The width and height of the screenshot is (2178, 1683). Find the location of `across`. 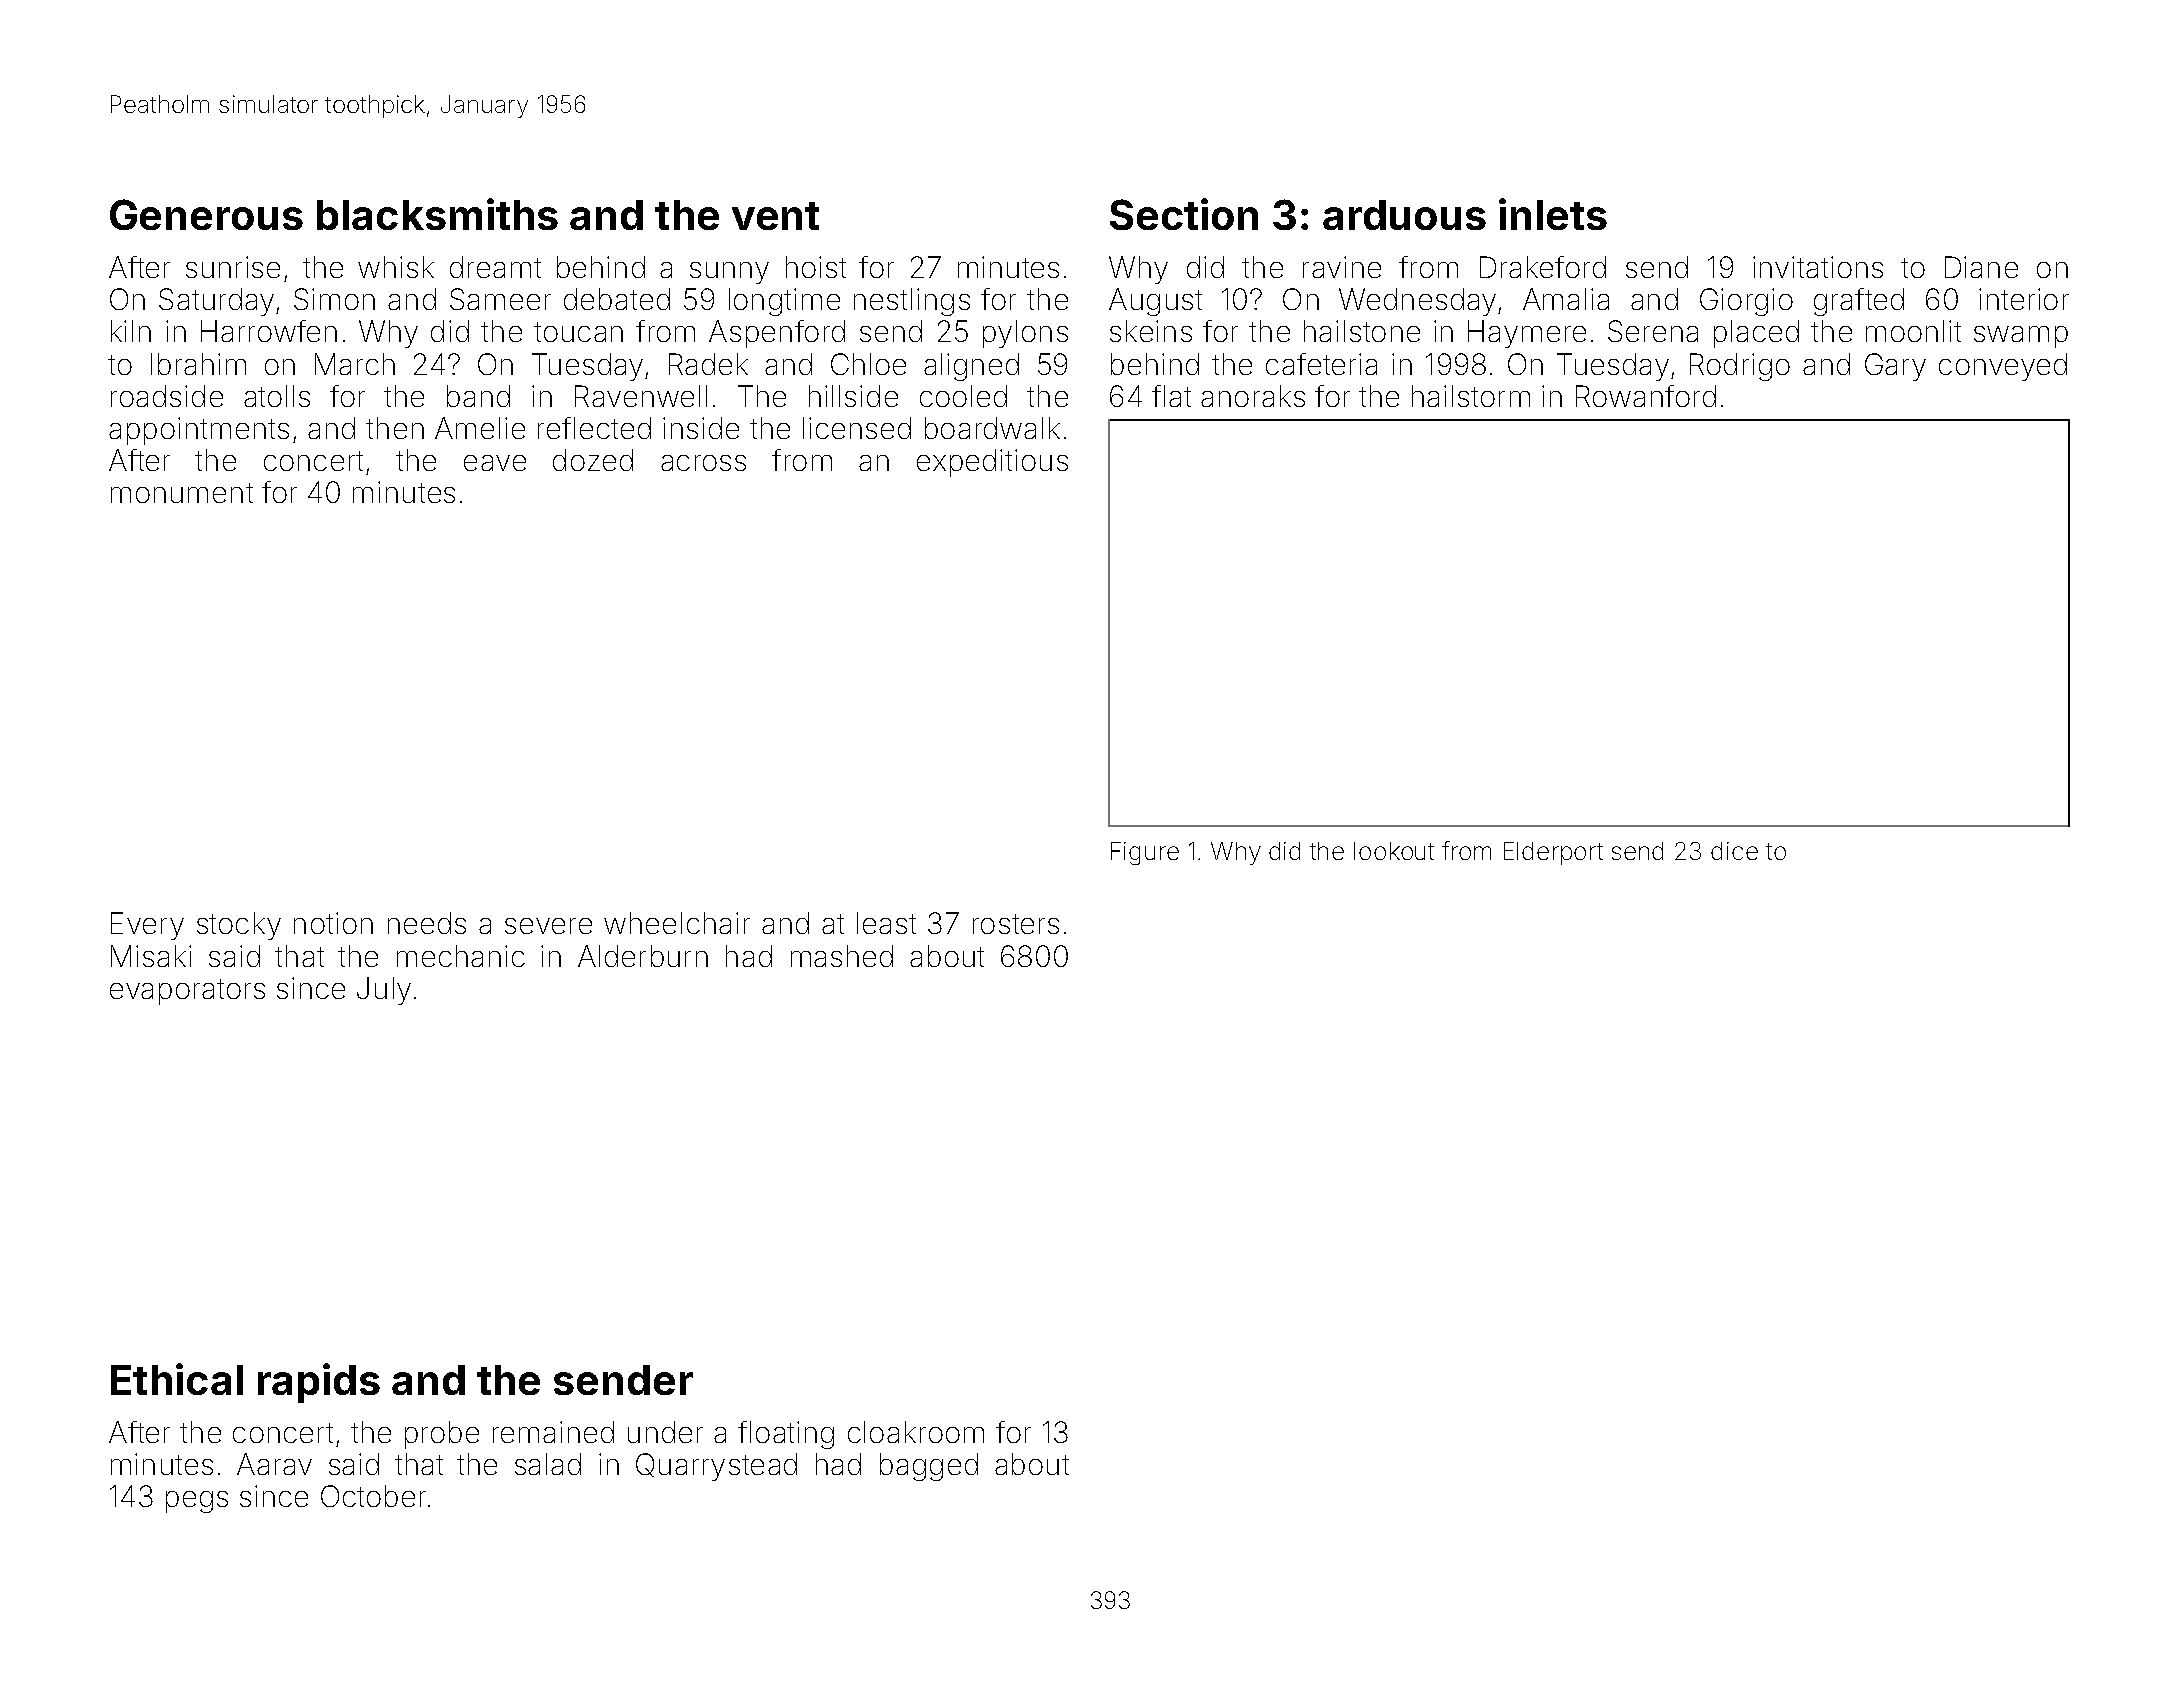

across is located at coordinates (703, 463).
